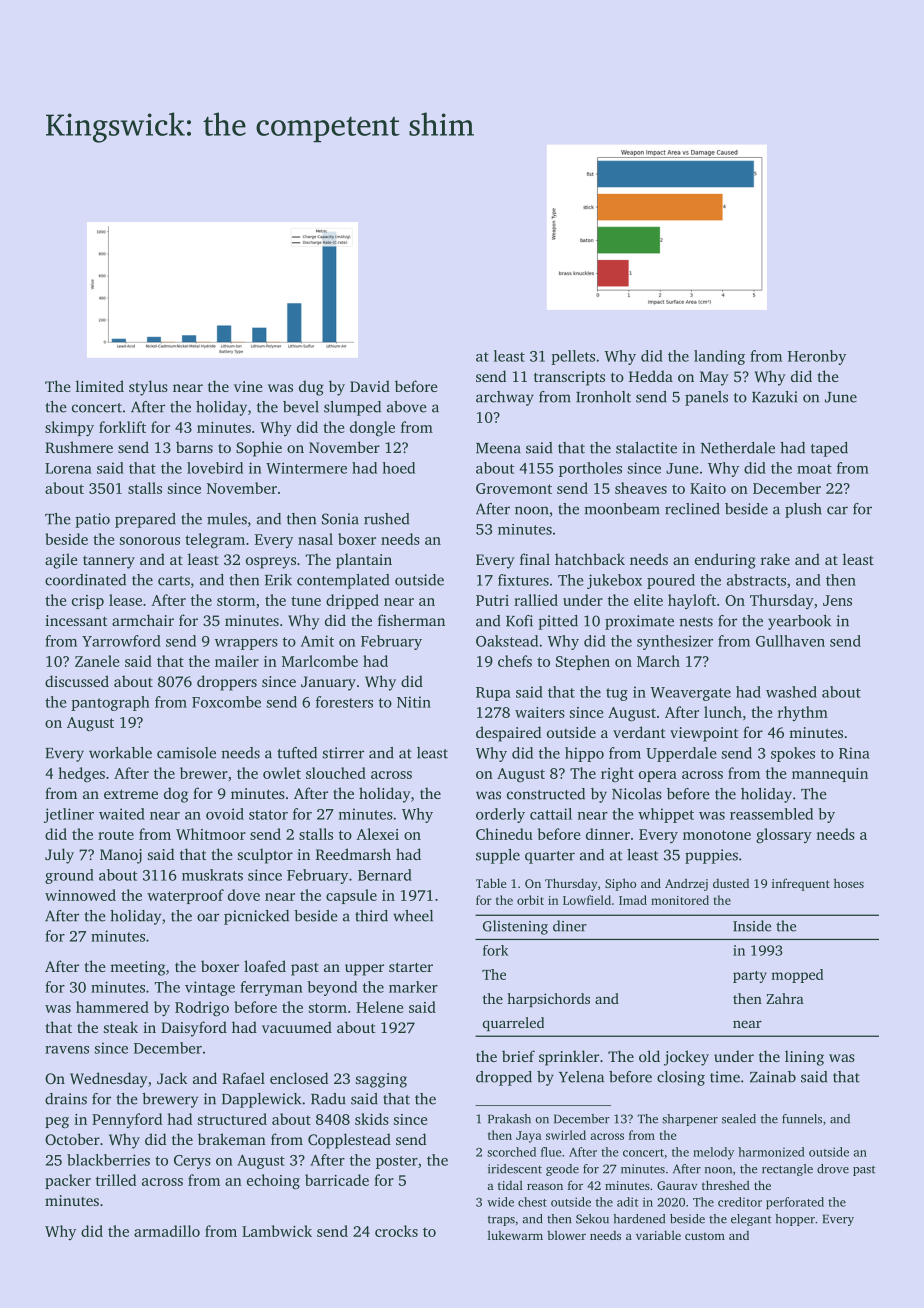  Describe the element at coordinates (829, 449) in the screenshot. I see `taped` at that location.
